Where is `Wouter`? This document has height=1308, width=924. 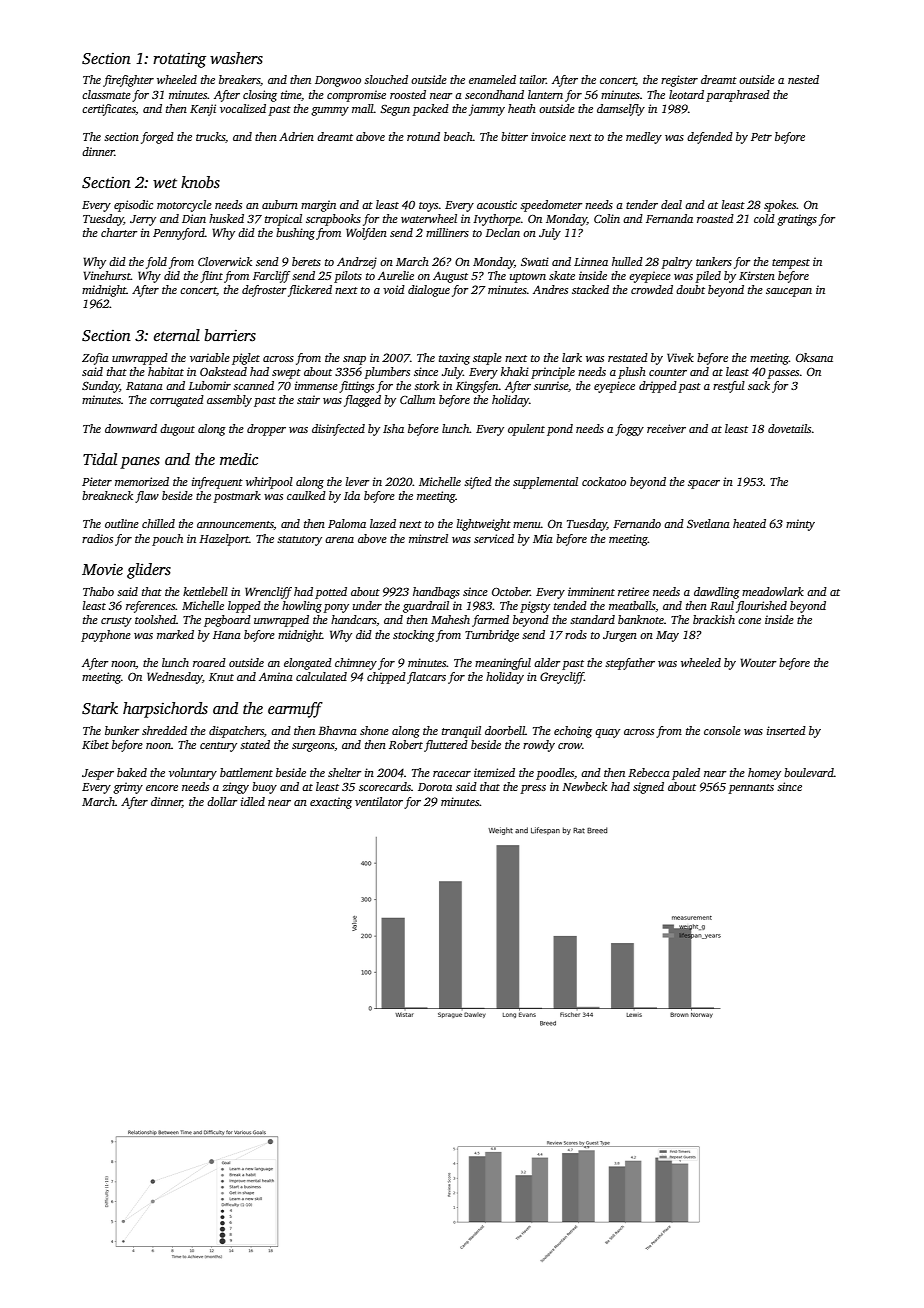
Wouter is located at coordinates (758, 662).
